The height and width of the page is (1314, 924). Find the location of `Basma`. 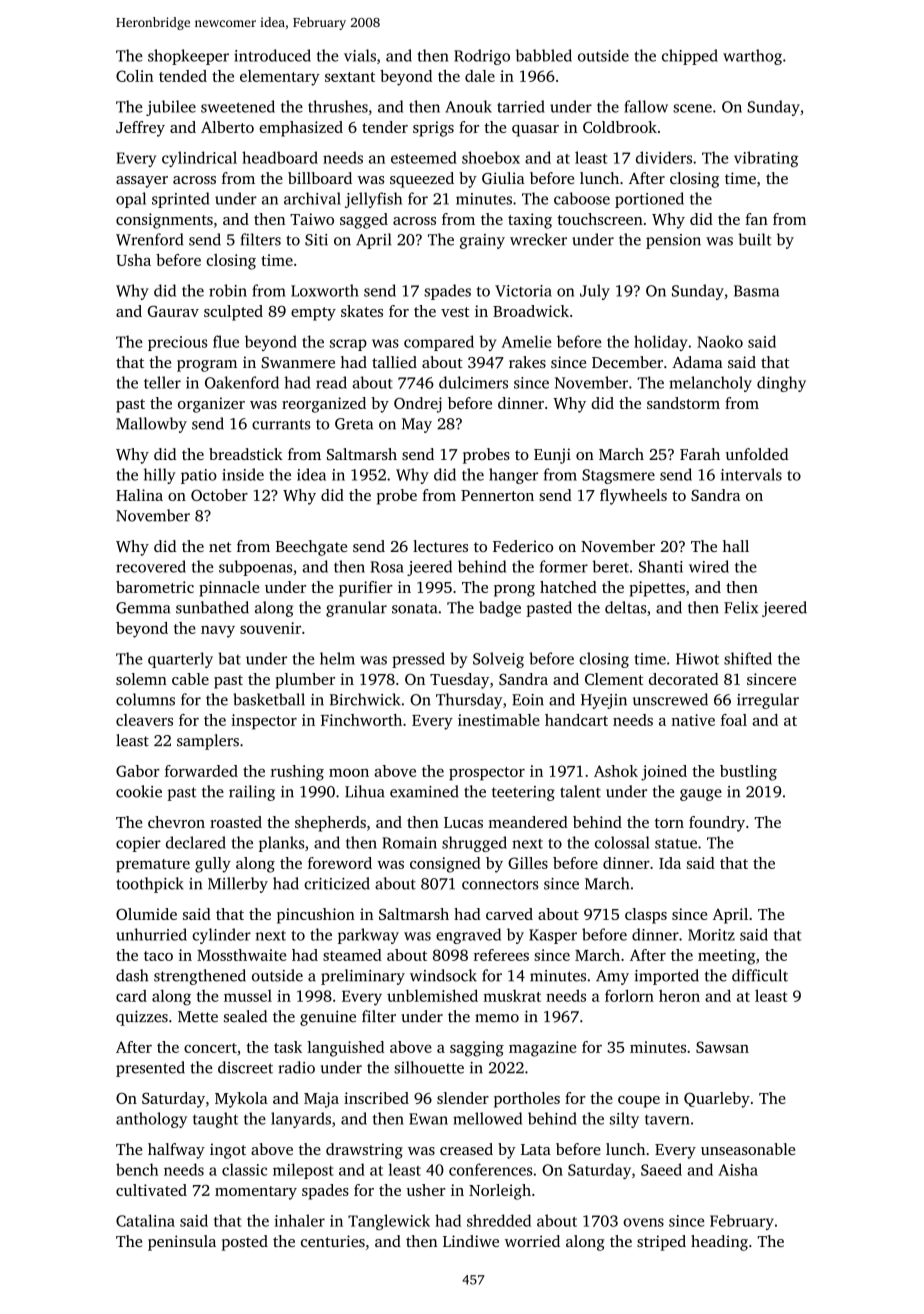

Basma is located at coordinates (756, 291).
